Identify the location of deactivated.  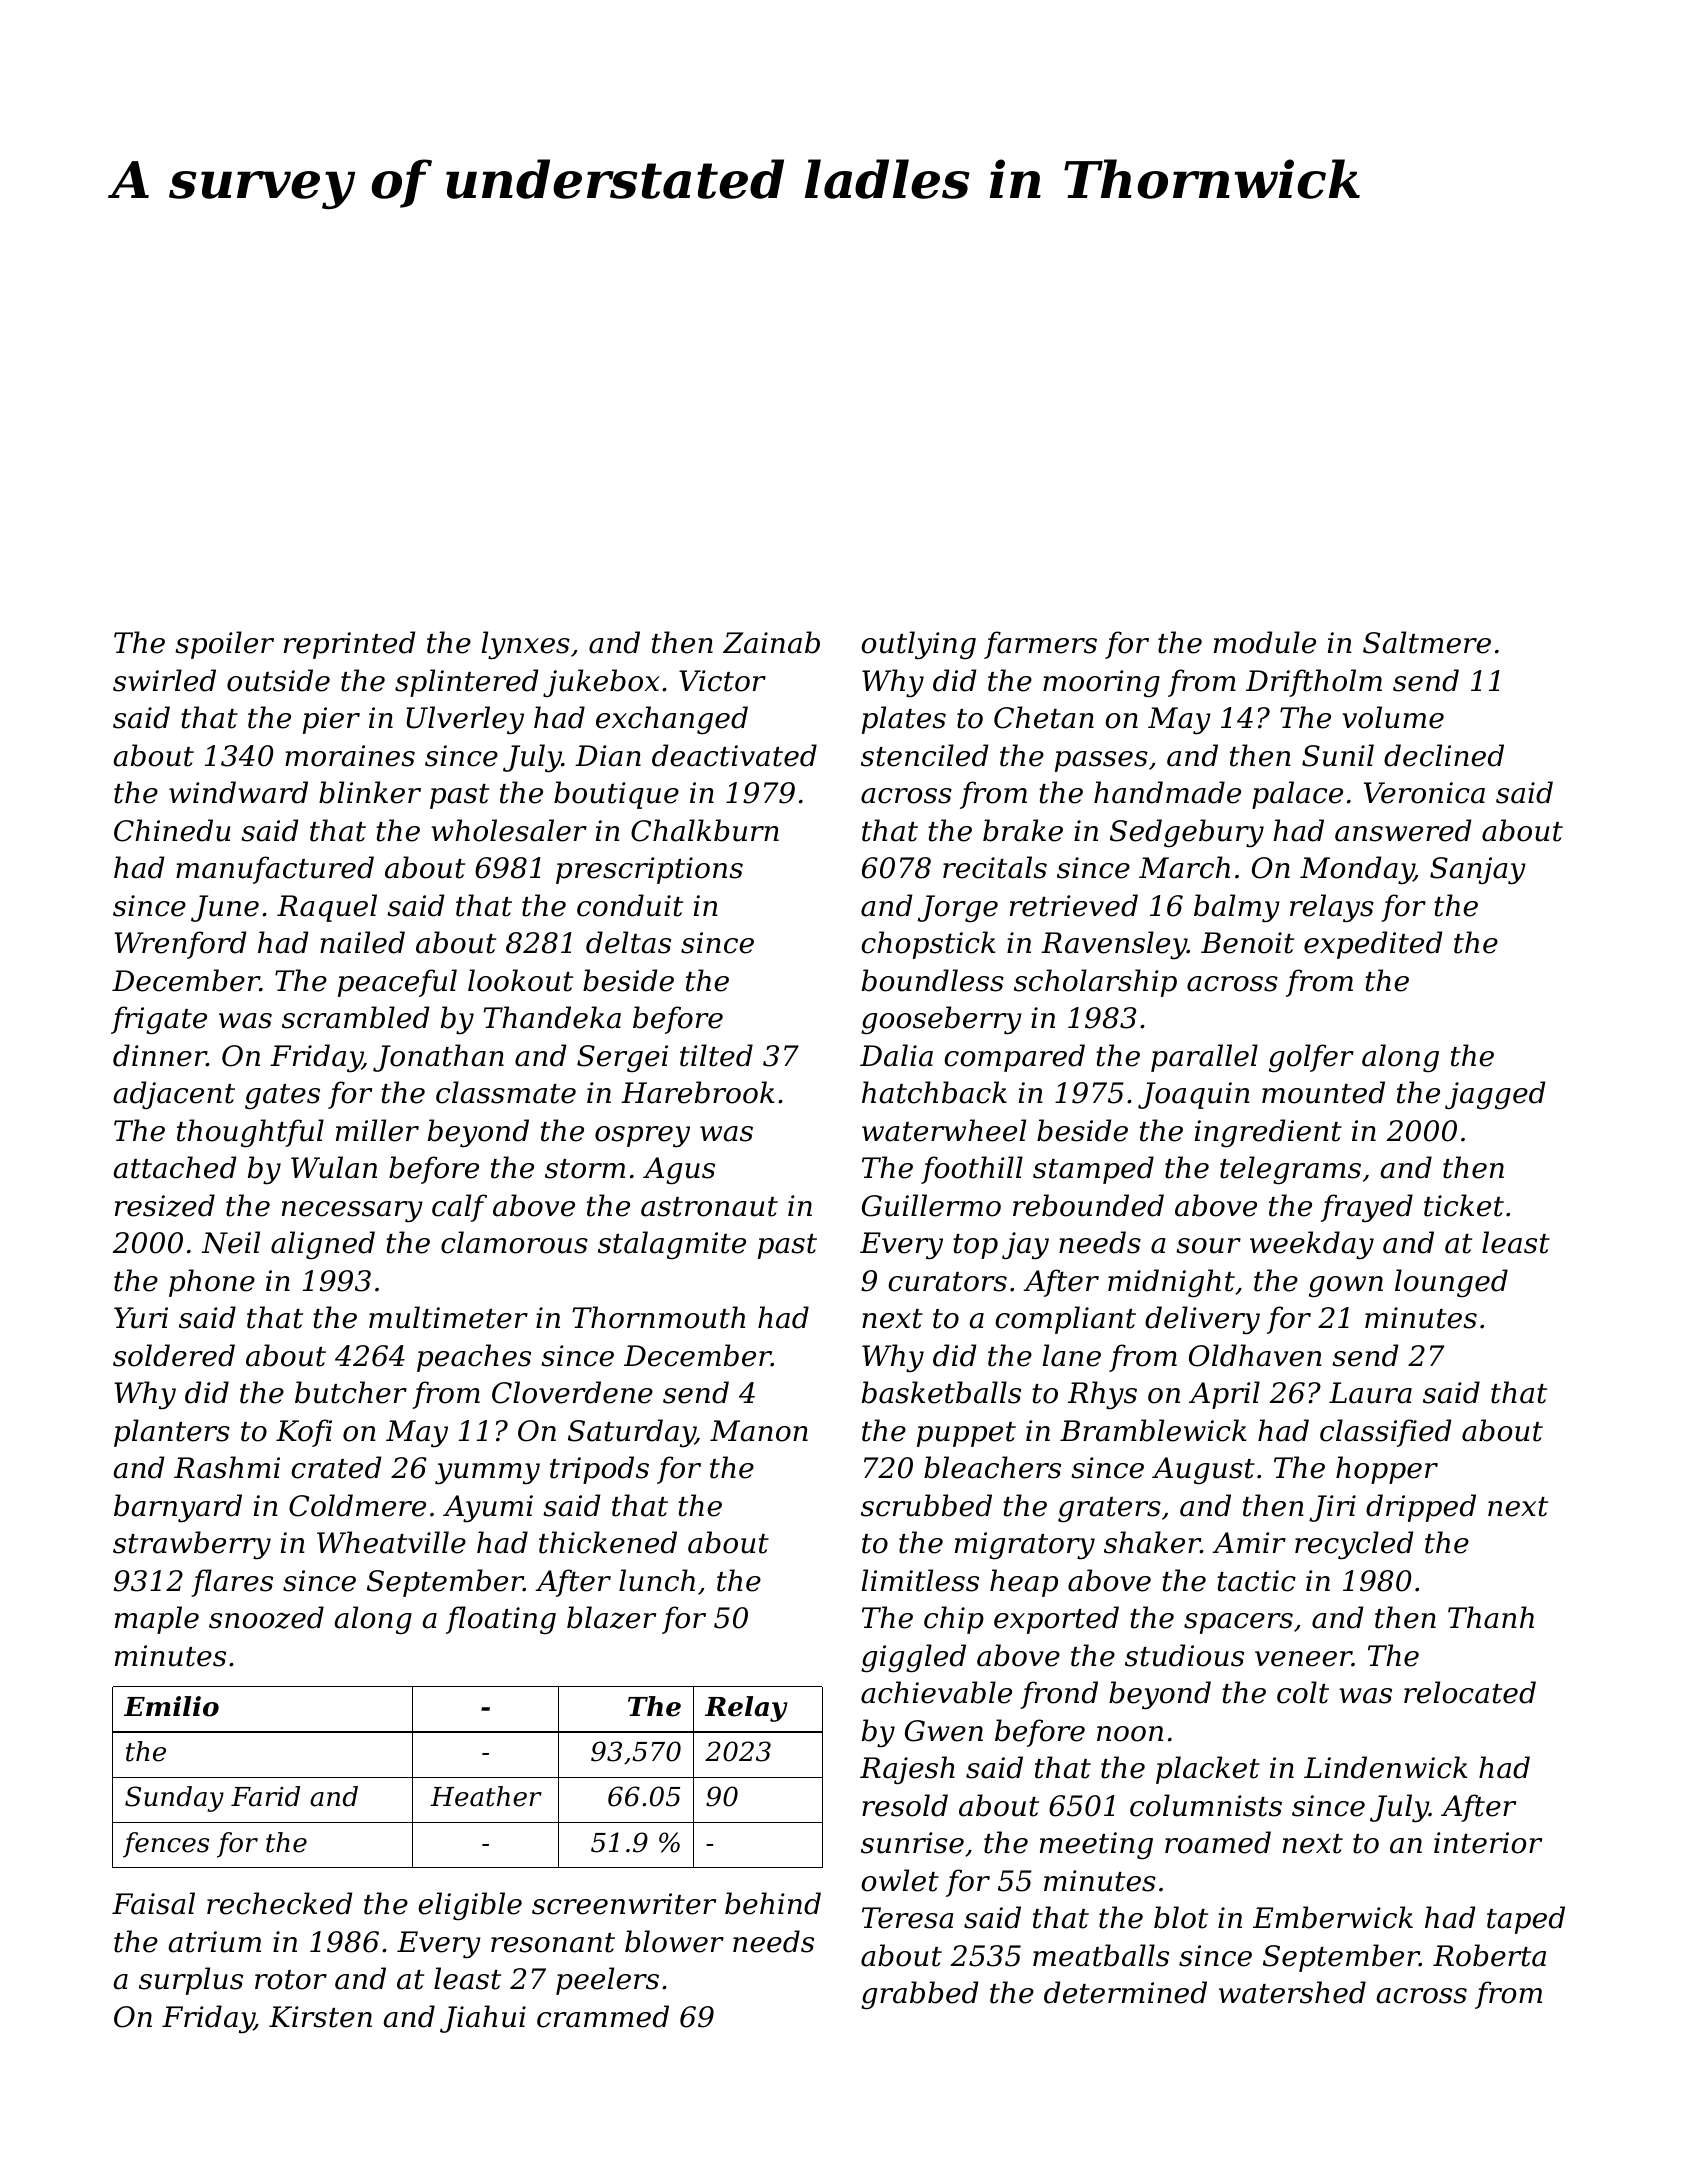
(734, 755).
